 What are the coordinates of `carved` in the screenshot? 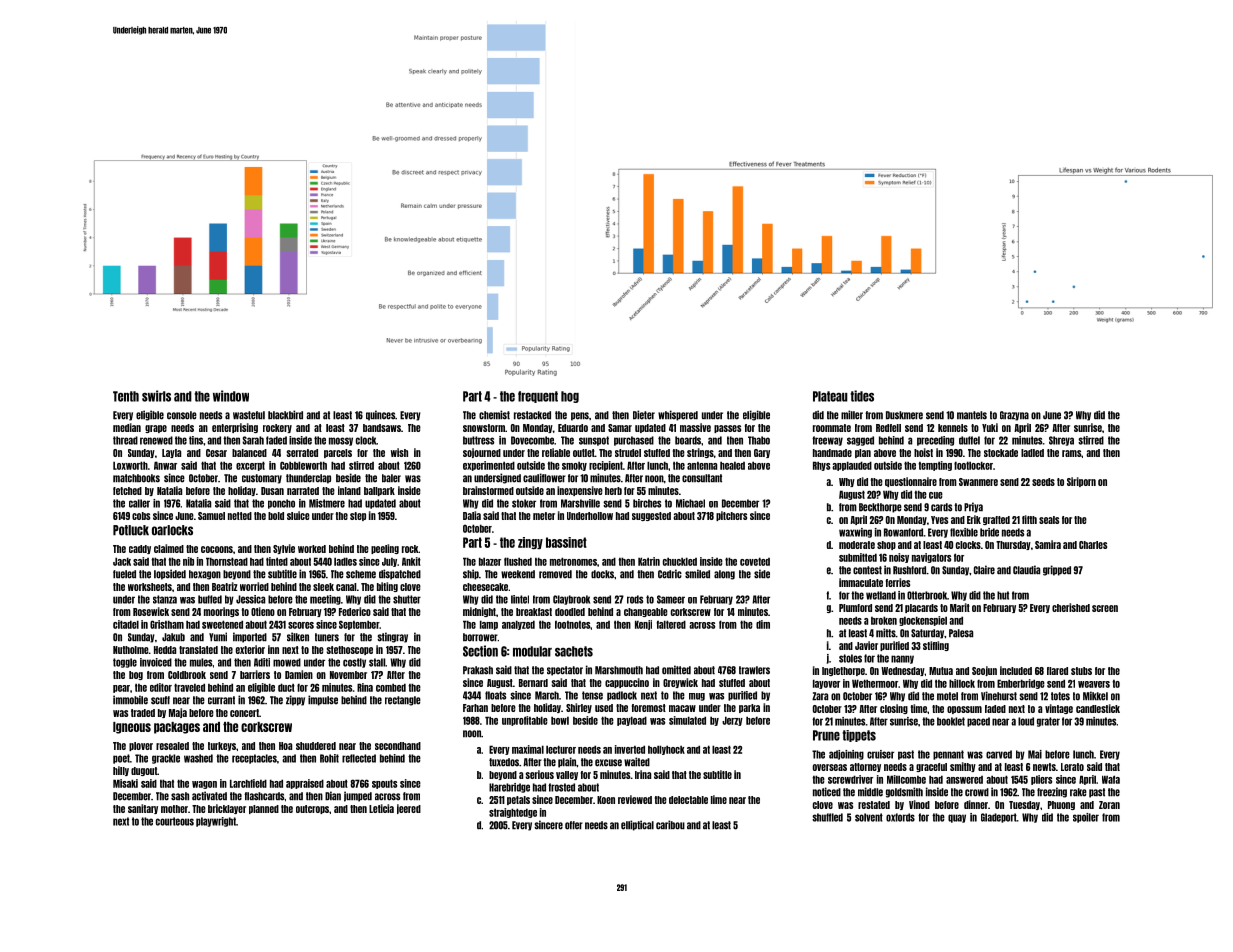 It's located at (999, 754).
